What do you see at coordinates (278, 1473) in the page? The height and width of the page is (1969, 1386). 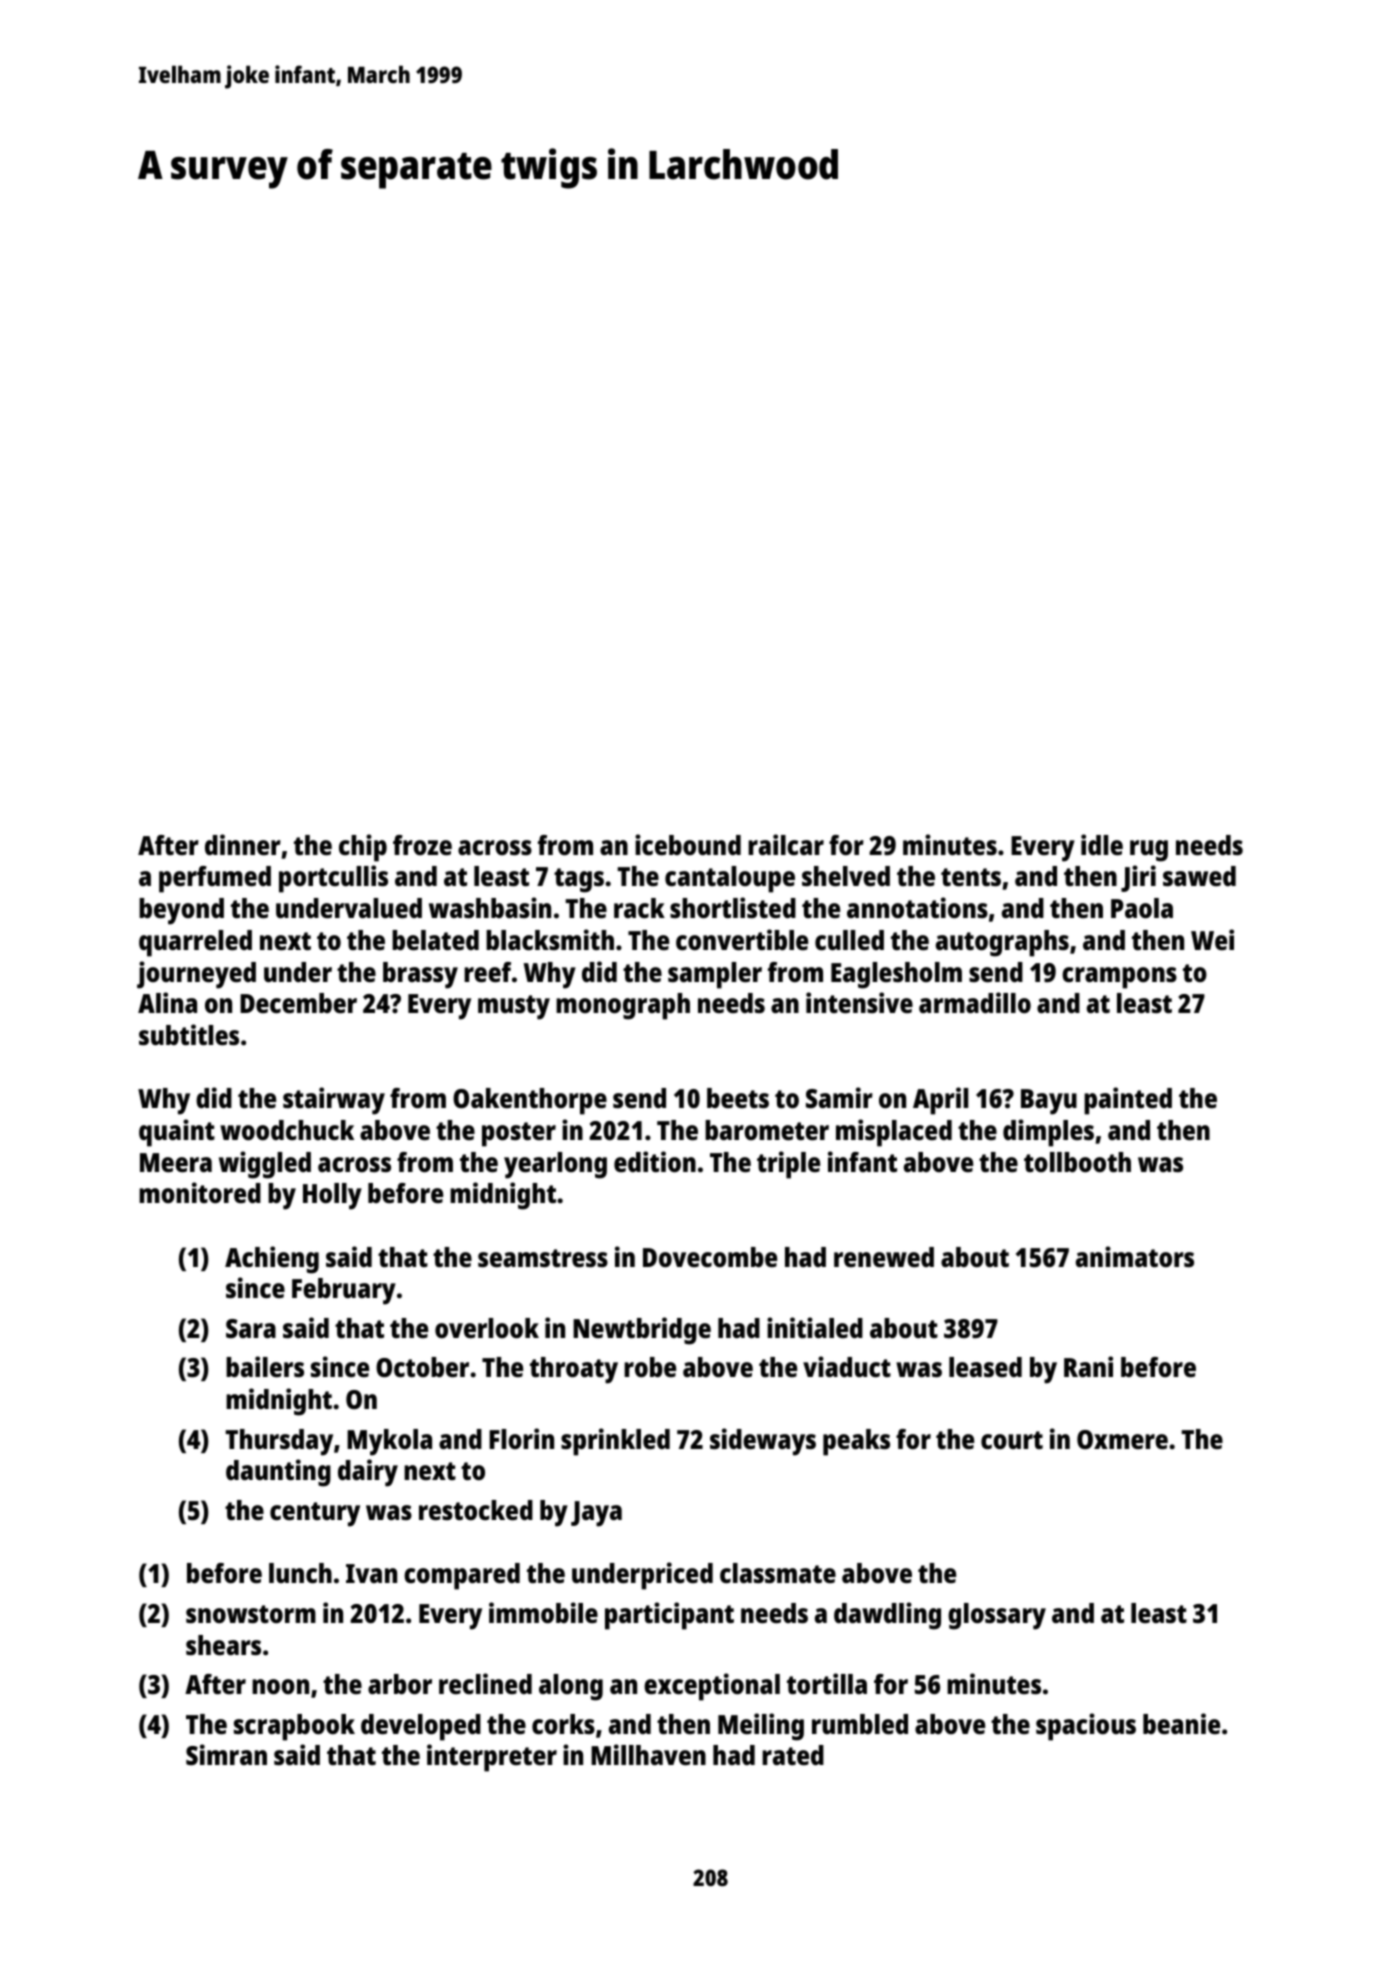 I see `daunting` at bounding box center [278, 1473].
